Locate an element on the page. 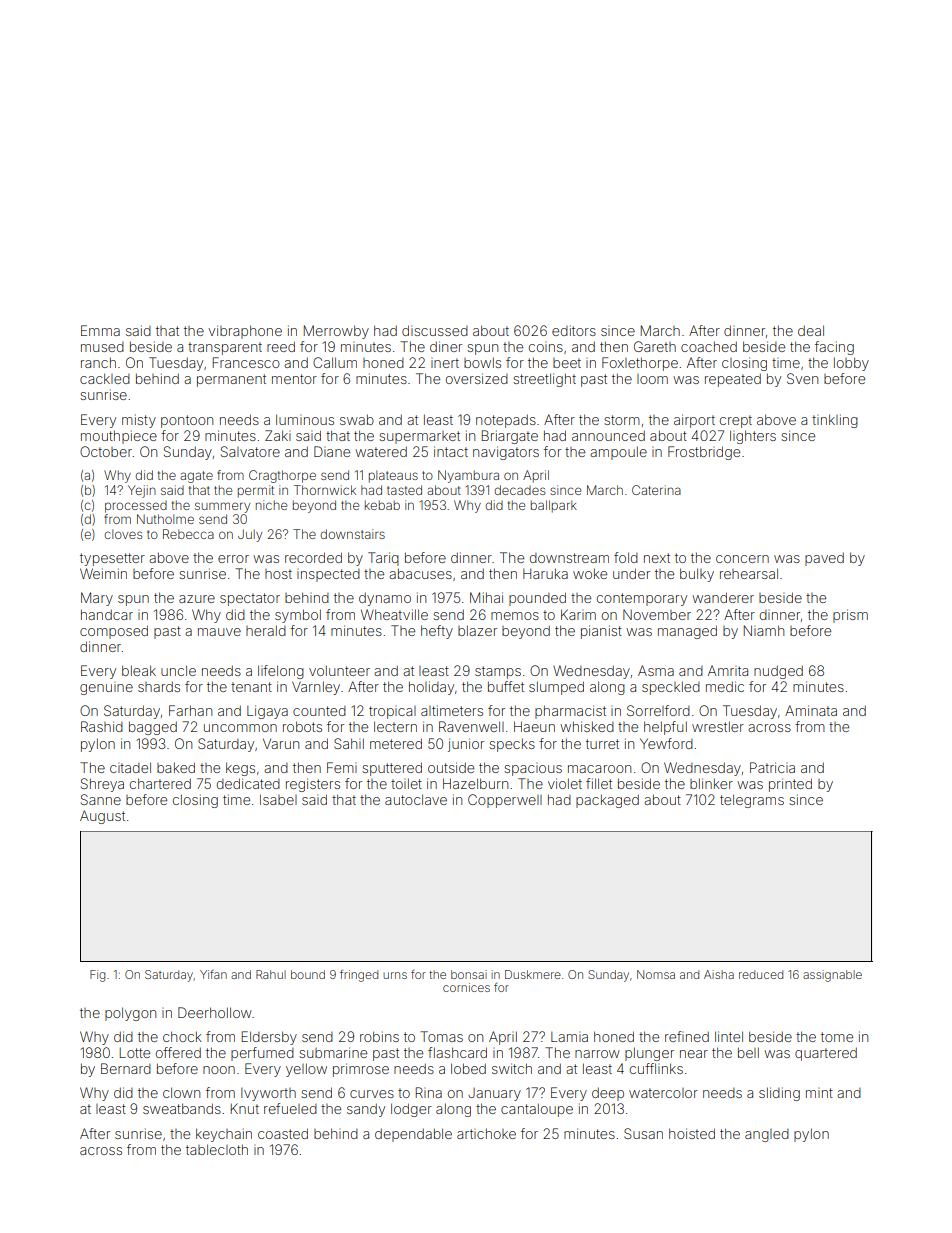  Nutholme is located at coordinates (165, 519).
